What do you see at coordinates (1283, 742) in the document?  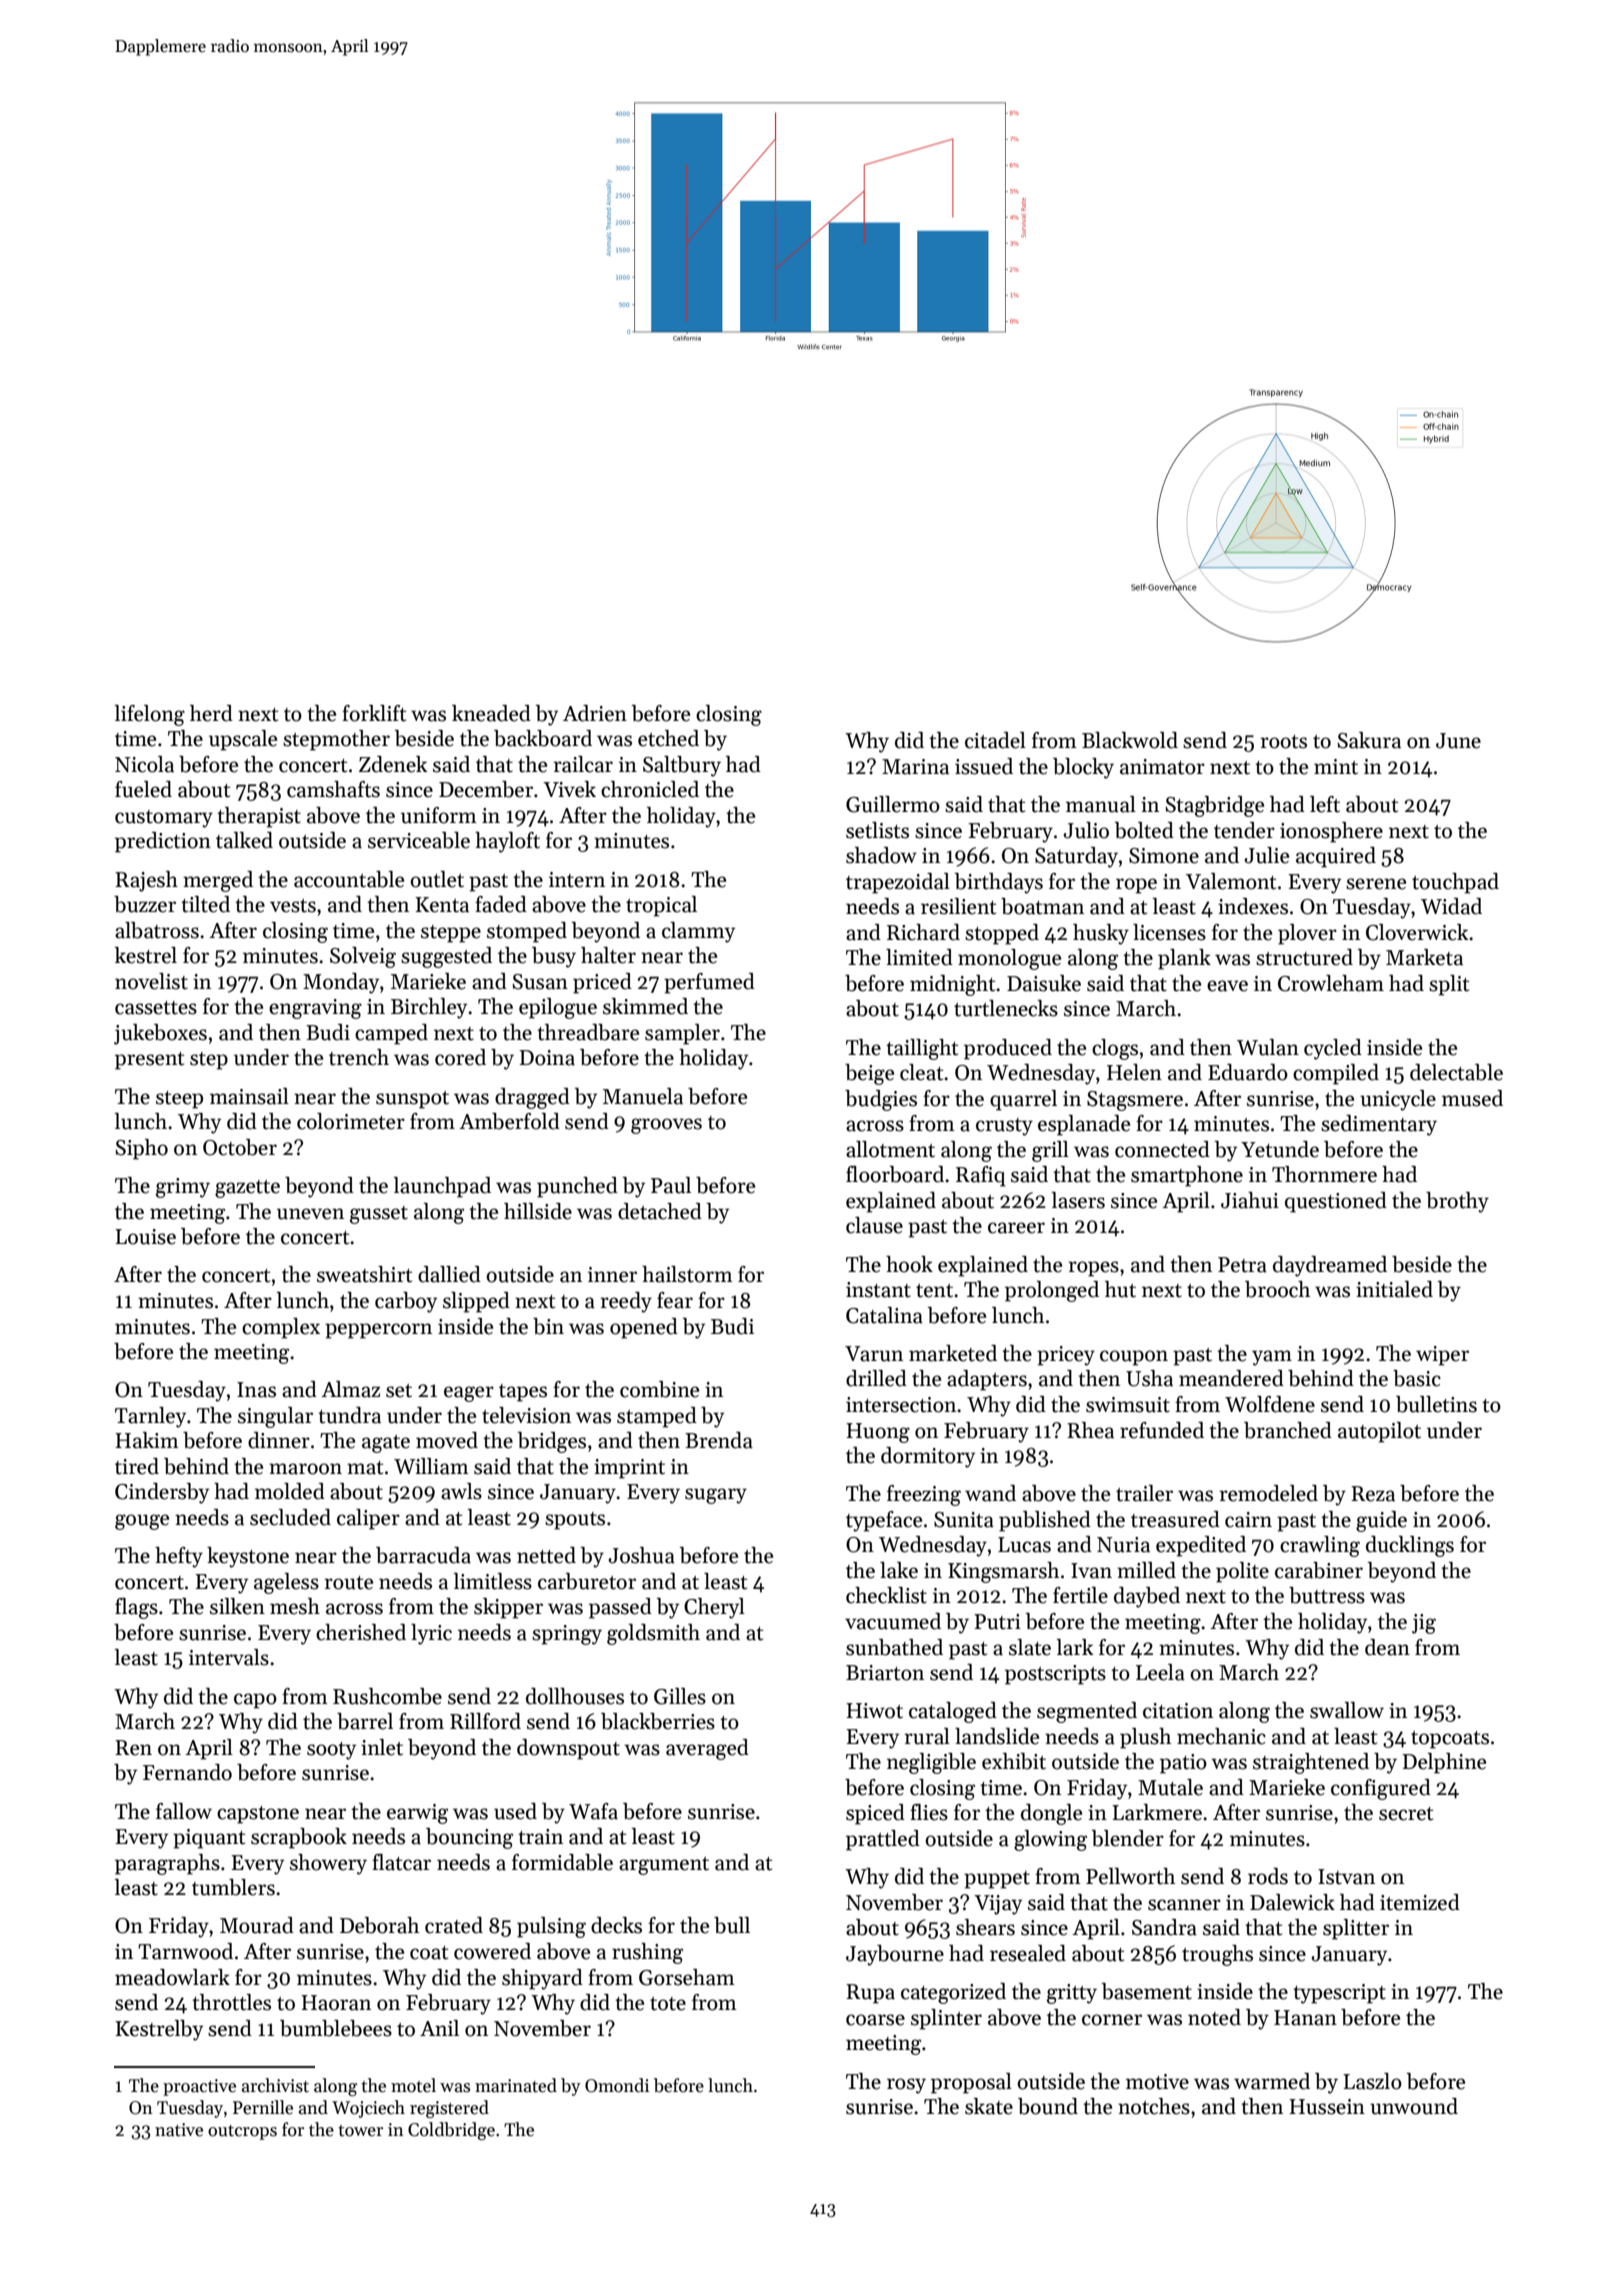 I see `roots` at bounding box center [1283, 742].
